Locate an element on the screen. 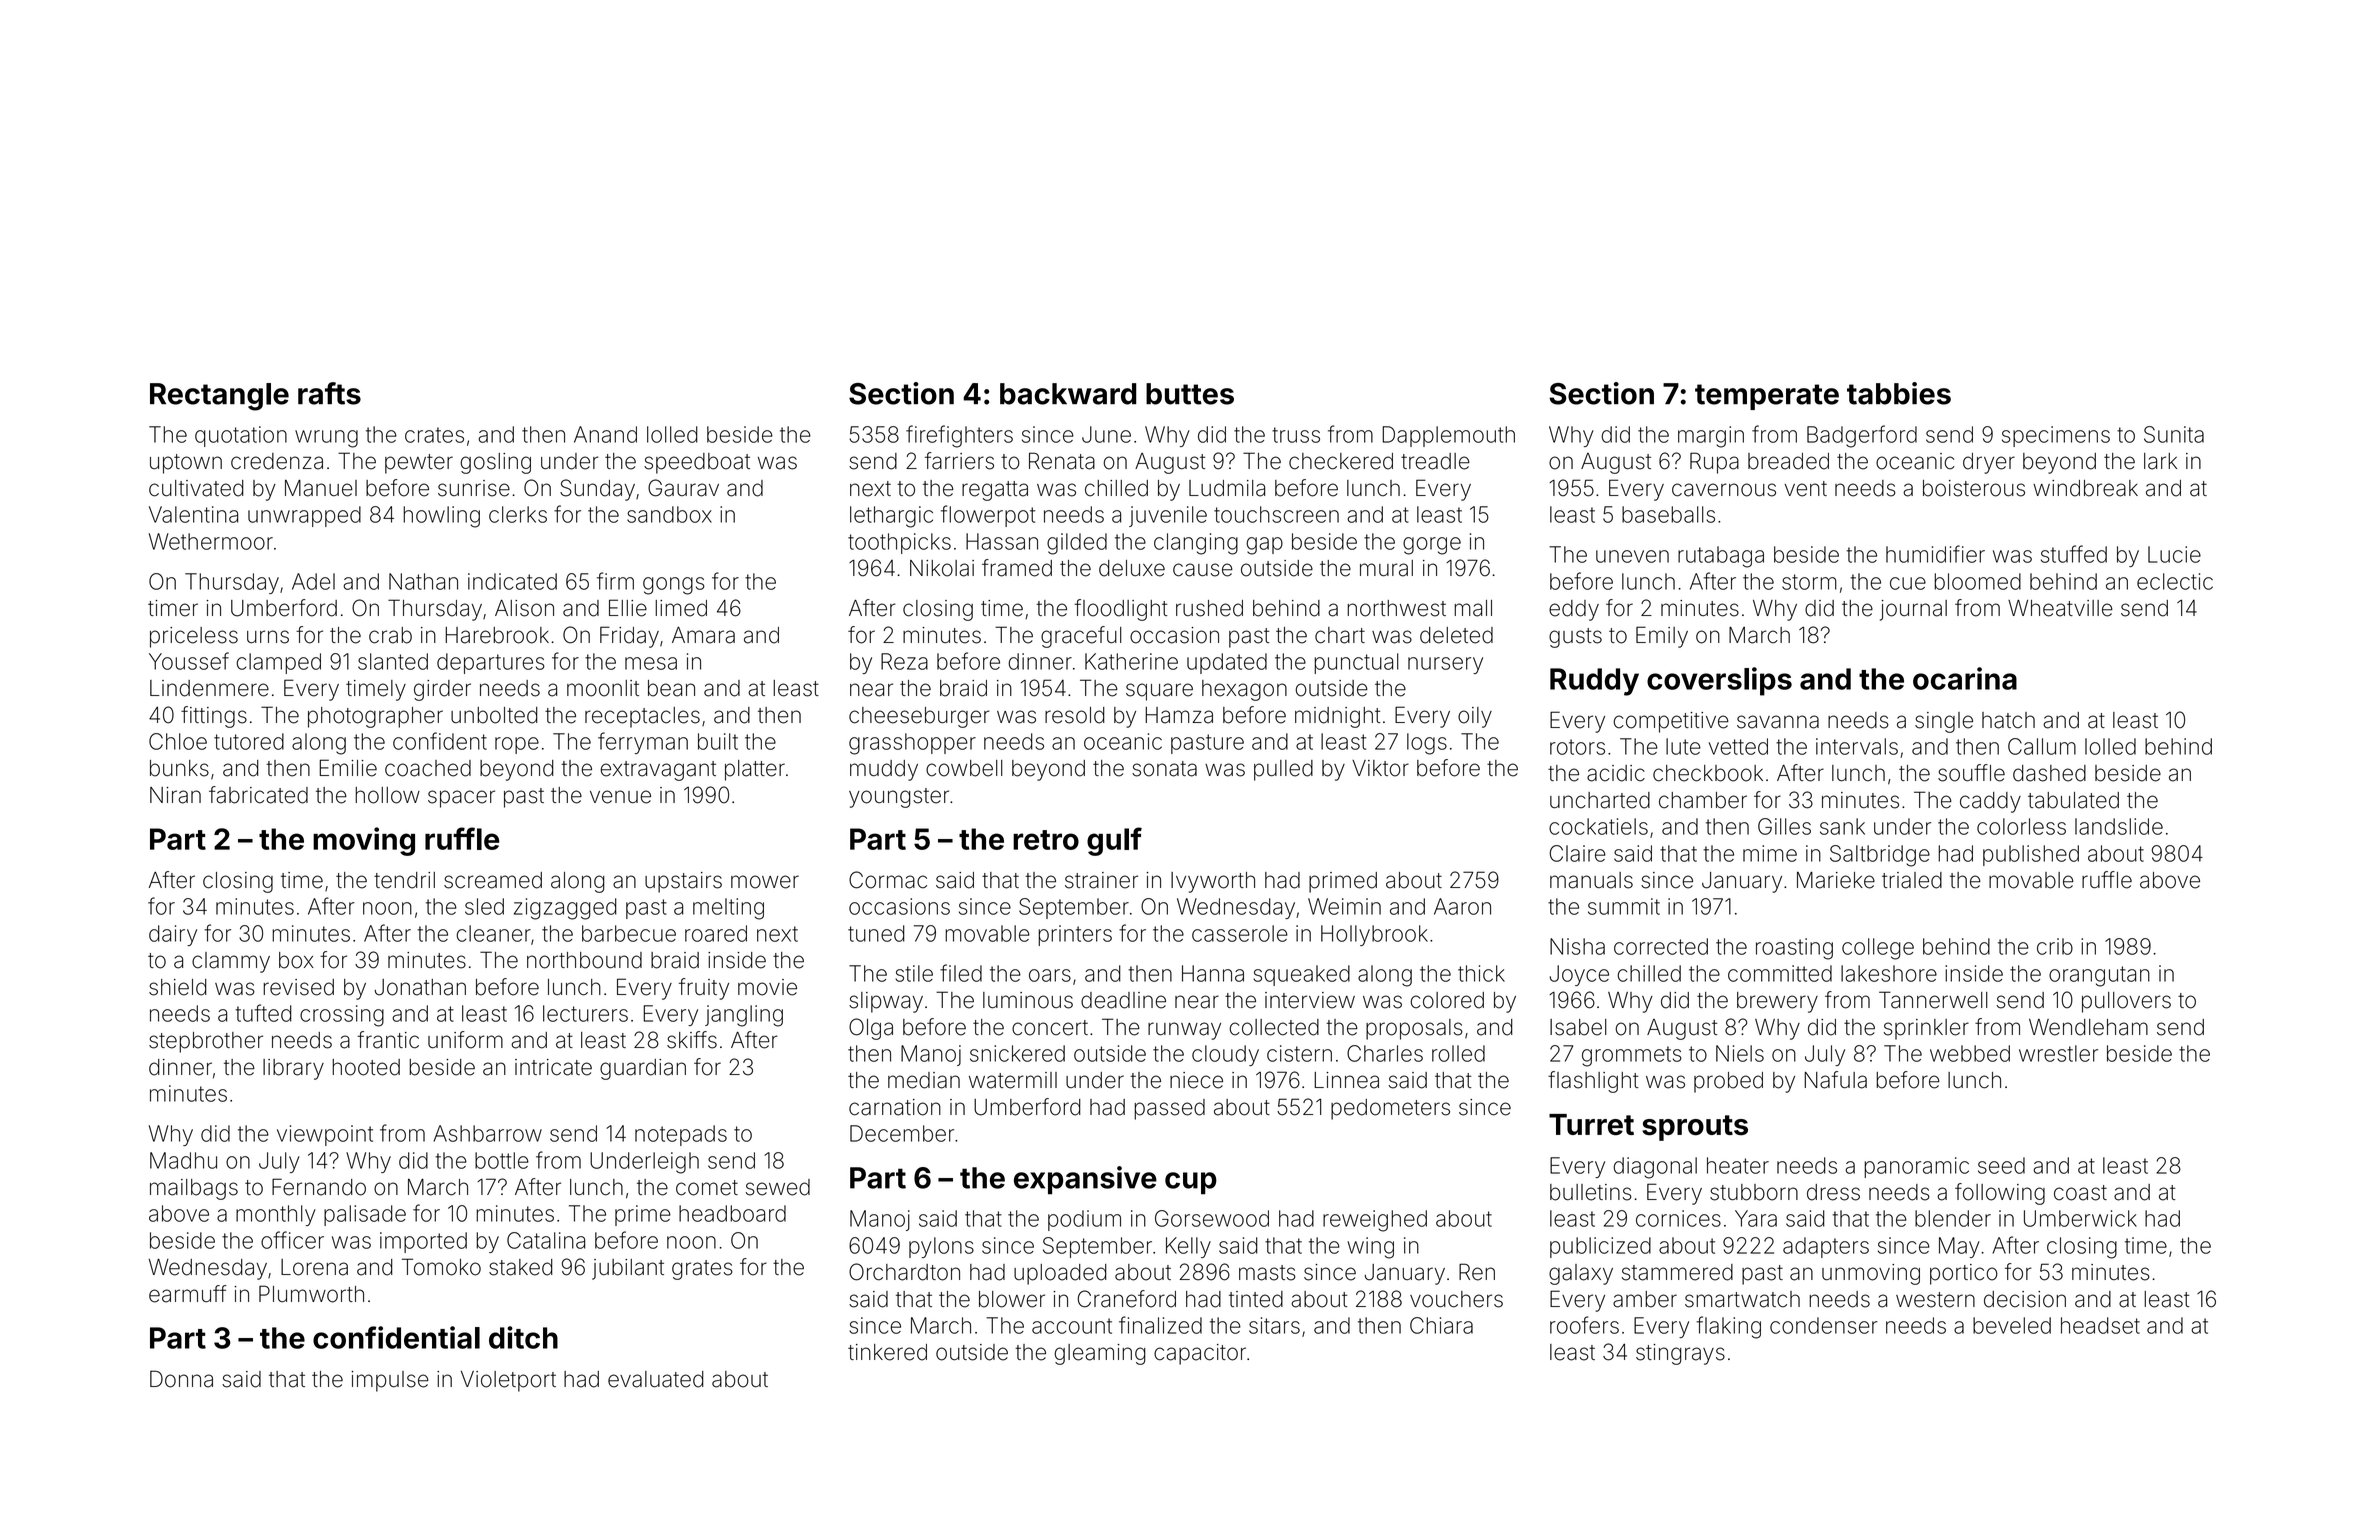 This screenshot has width=2368, height=1532. Chloe is located at coordinates (178, 741).
